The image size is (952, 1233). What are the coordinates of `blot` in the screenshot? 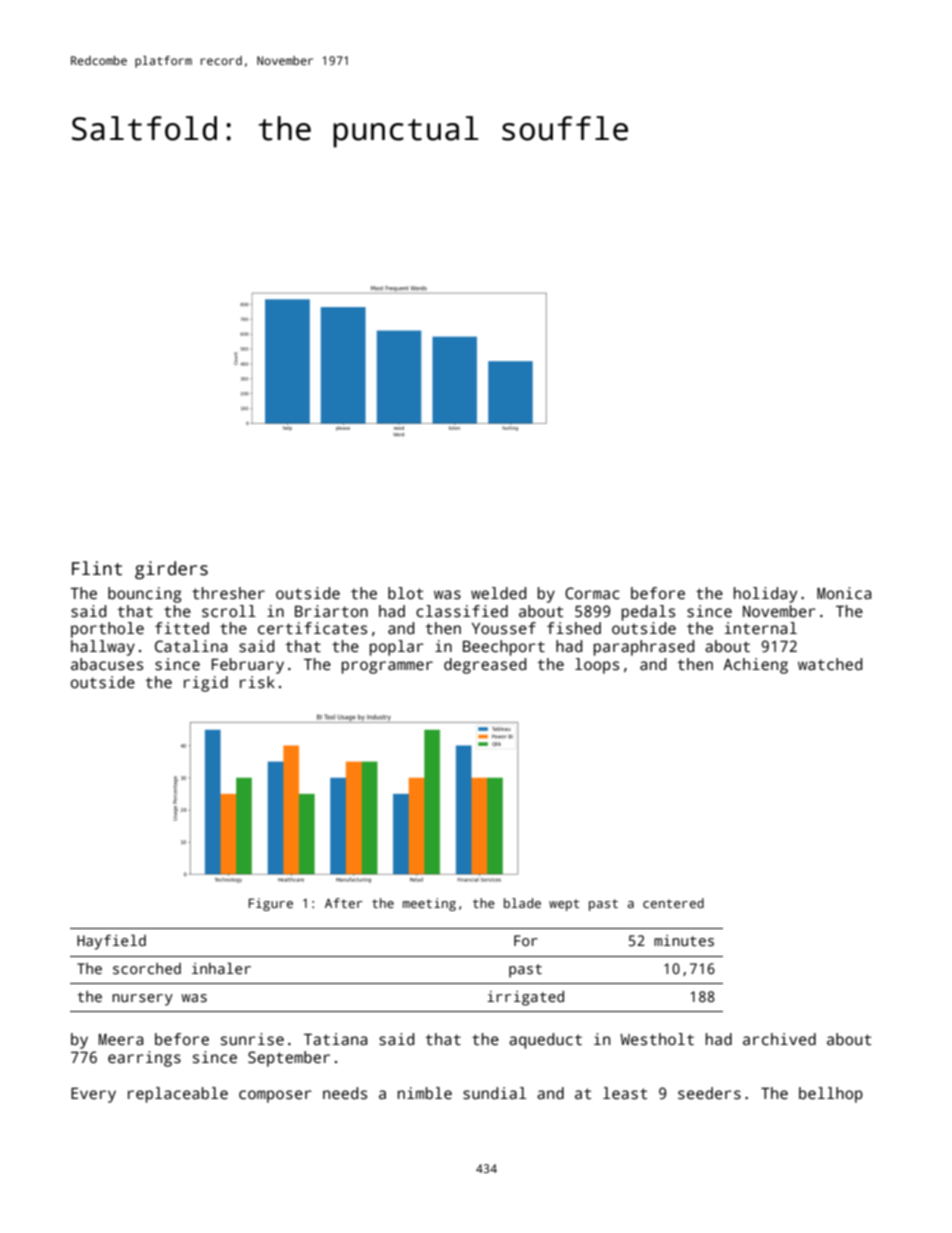 It's located at (405, 593).
